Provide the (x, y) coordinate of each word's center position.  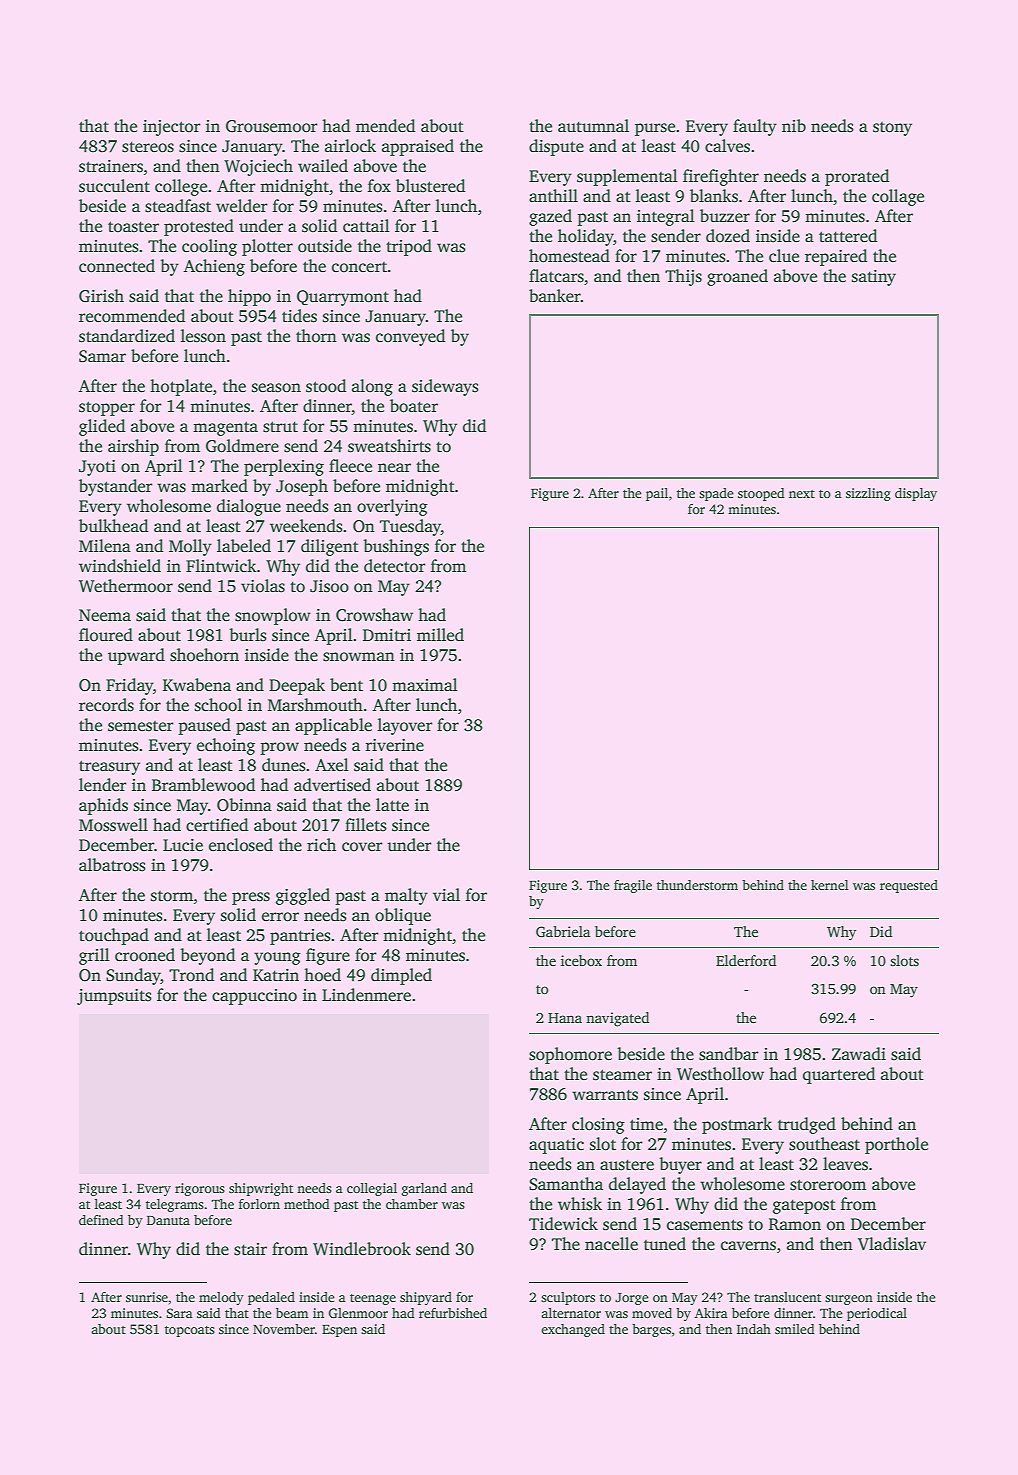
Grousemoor (272, 126)
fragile (633, 886)
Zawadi (859, 1053)
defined (101, 1220)
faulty (755, 127)
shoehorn (204, 655)
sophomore (570, 1055)
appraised (418, 147)
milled (440, 635)
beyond (207, 956)
